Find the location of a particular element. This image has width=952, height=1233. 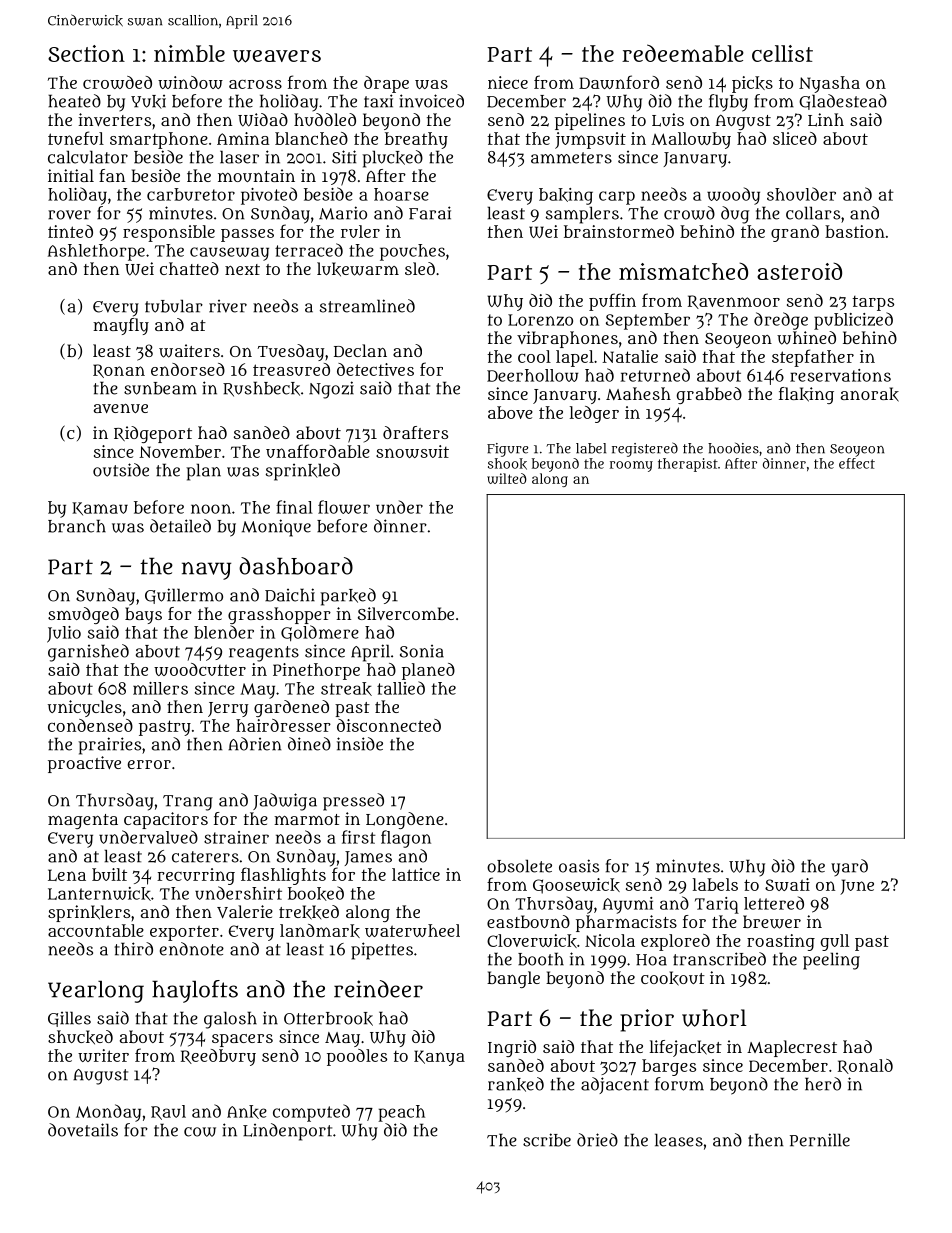

bangle is located at coordinates (513, 979).
